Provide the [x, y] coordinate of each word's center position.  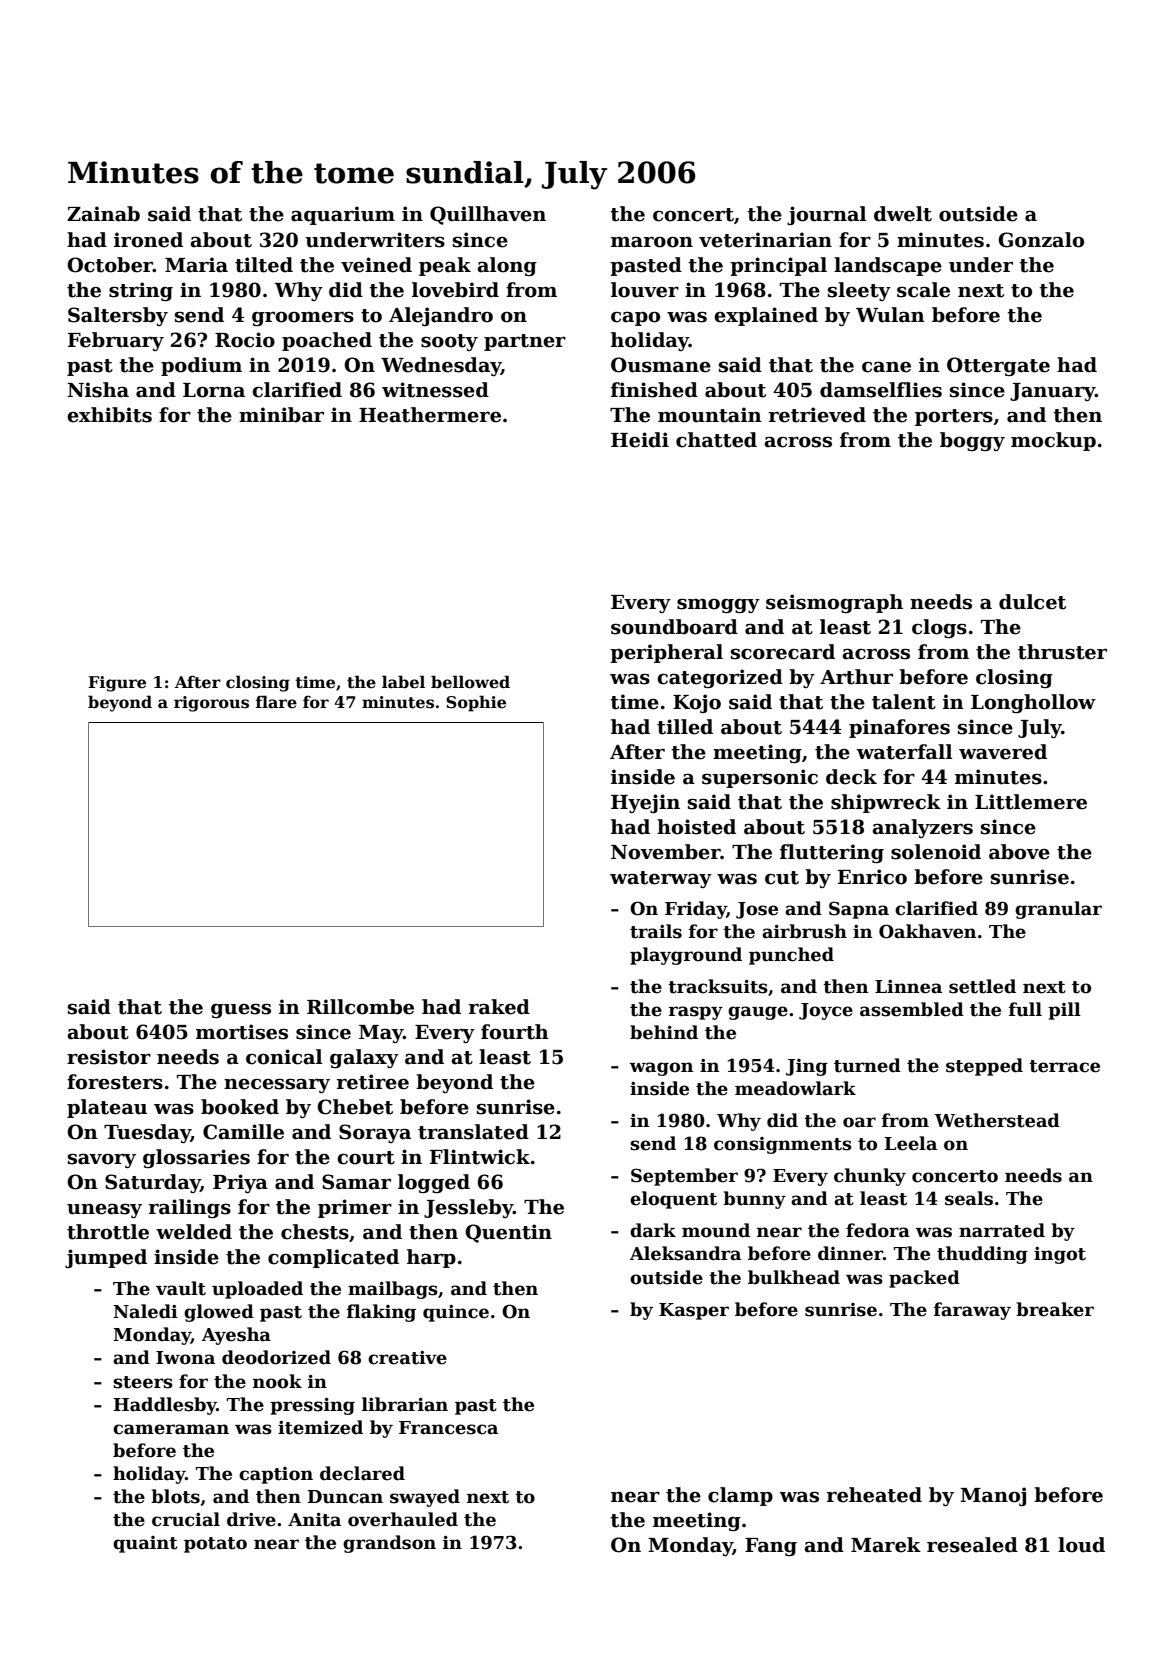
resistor [109, 1057]
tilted [264, 265]
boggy [972, 441]
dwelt [903, 214]
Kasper [694, 1311]
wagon [661, 1069]
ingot [1060, 1255]
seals [969, 1198]
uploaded [257, 1290]
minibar [281, 415]
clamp [740, 1496]
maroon [652, 242]
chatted [716, 440]
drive [251, 1519]
